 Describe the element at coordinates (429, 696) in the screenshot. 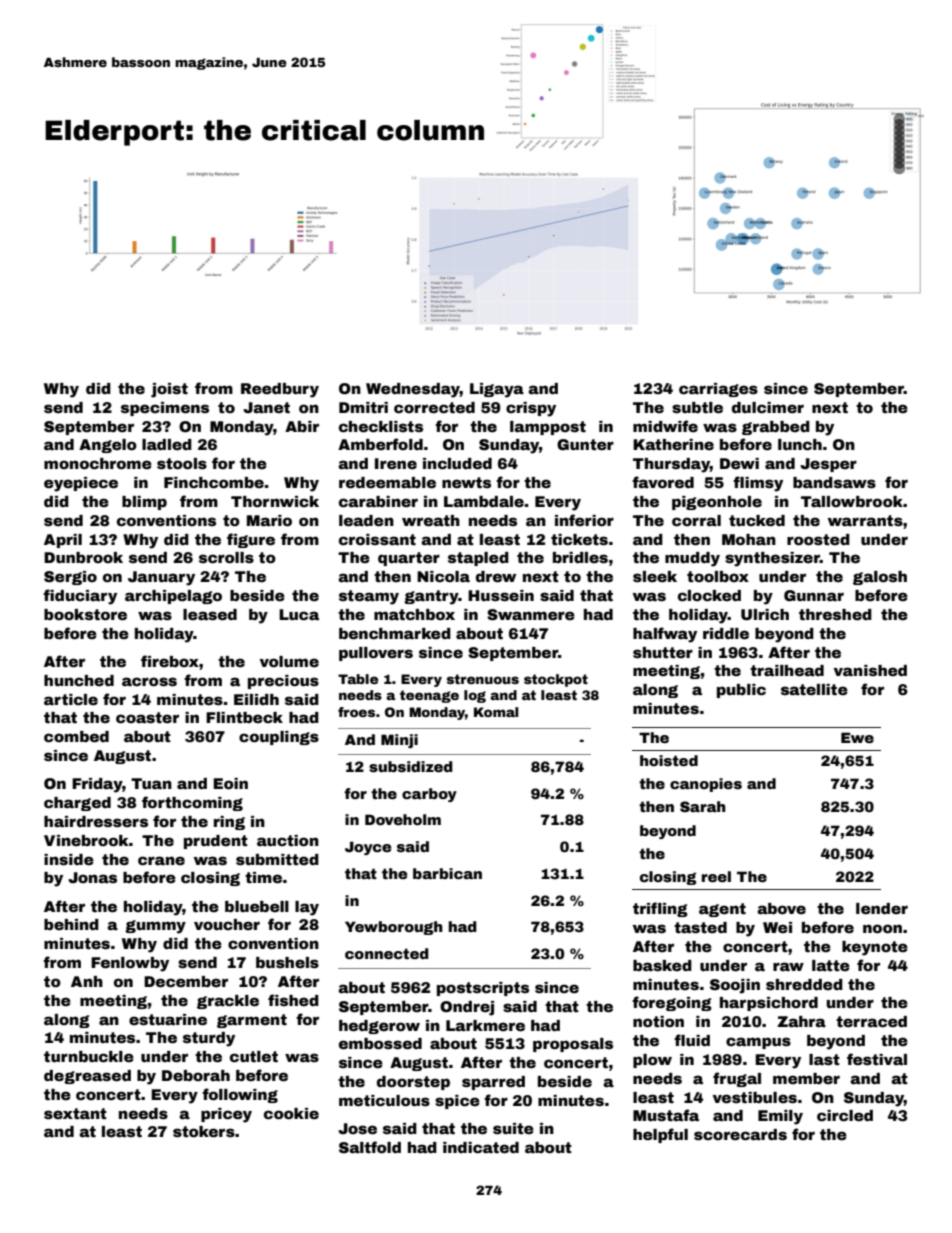

I see `teenage` at that location.
